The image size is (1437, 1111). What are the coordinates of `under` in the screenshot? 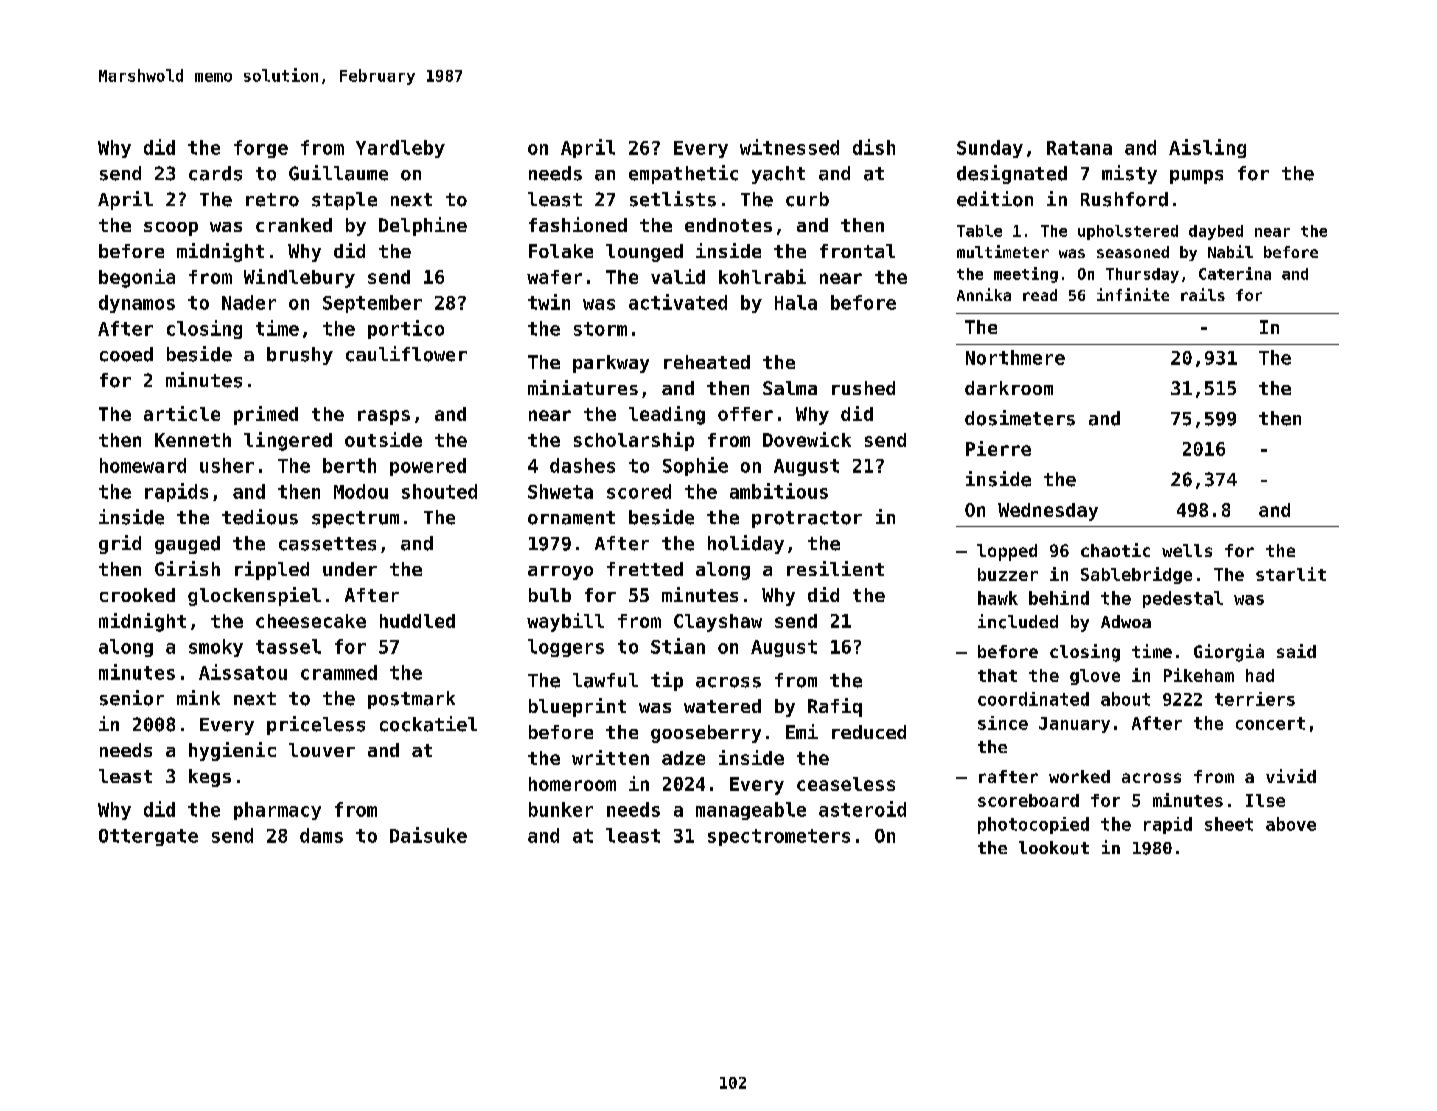 It's located at (350, 569).
